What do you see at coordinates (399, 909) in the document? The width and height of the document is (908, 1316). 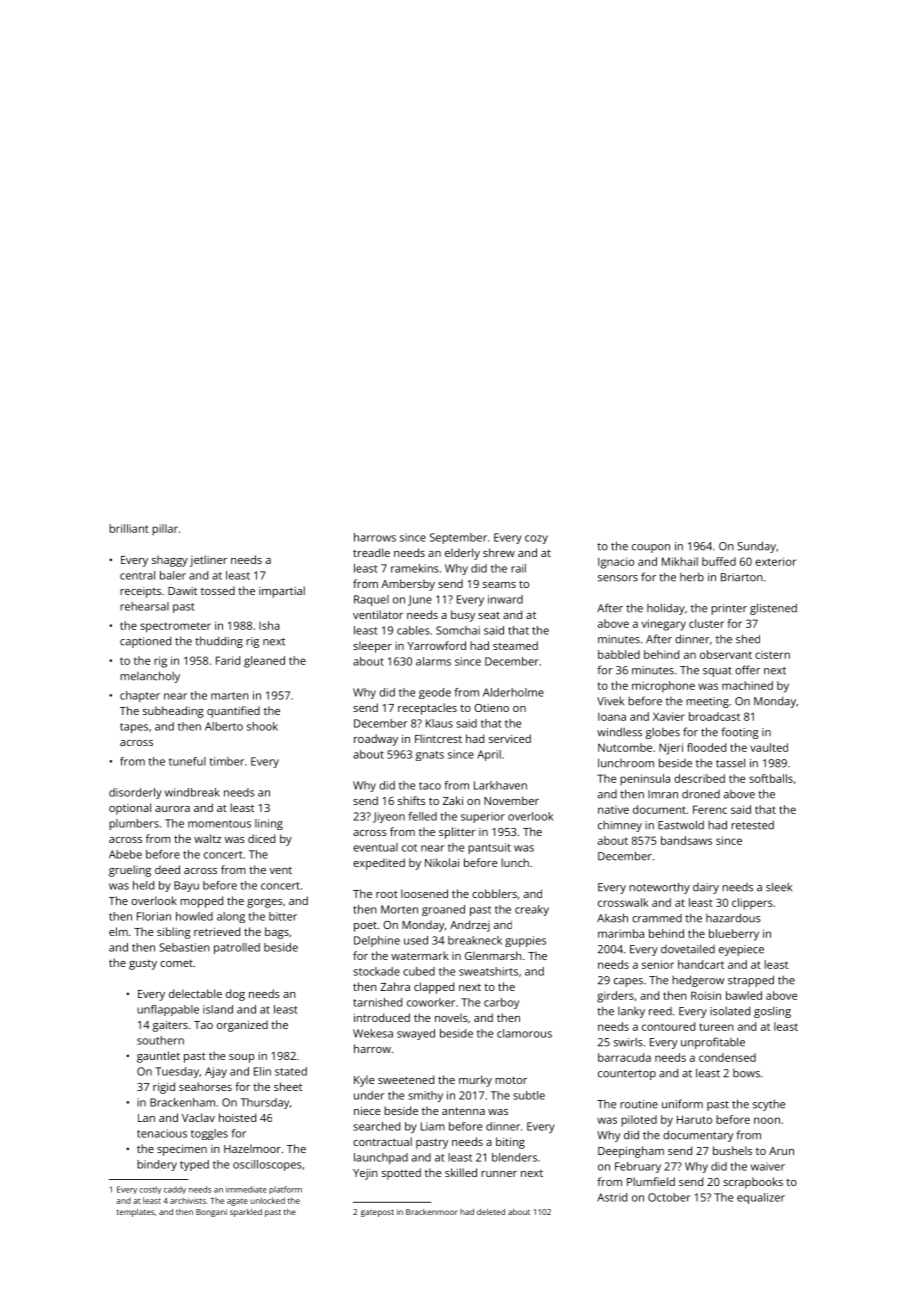 I see `Morten` at bounding box center [399, 909].
